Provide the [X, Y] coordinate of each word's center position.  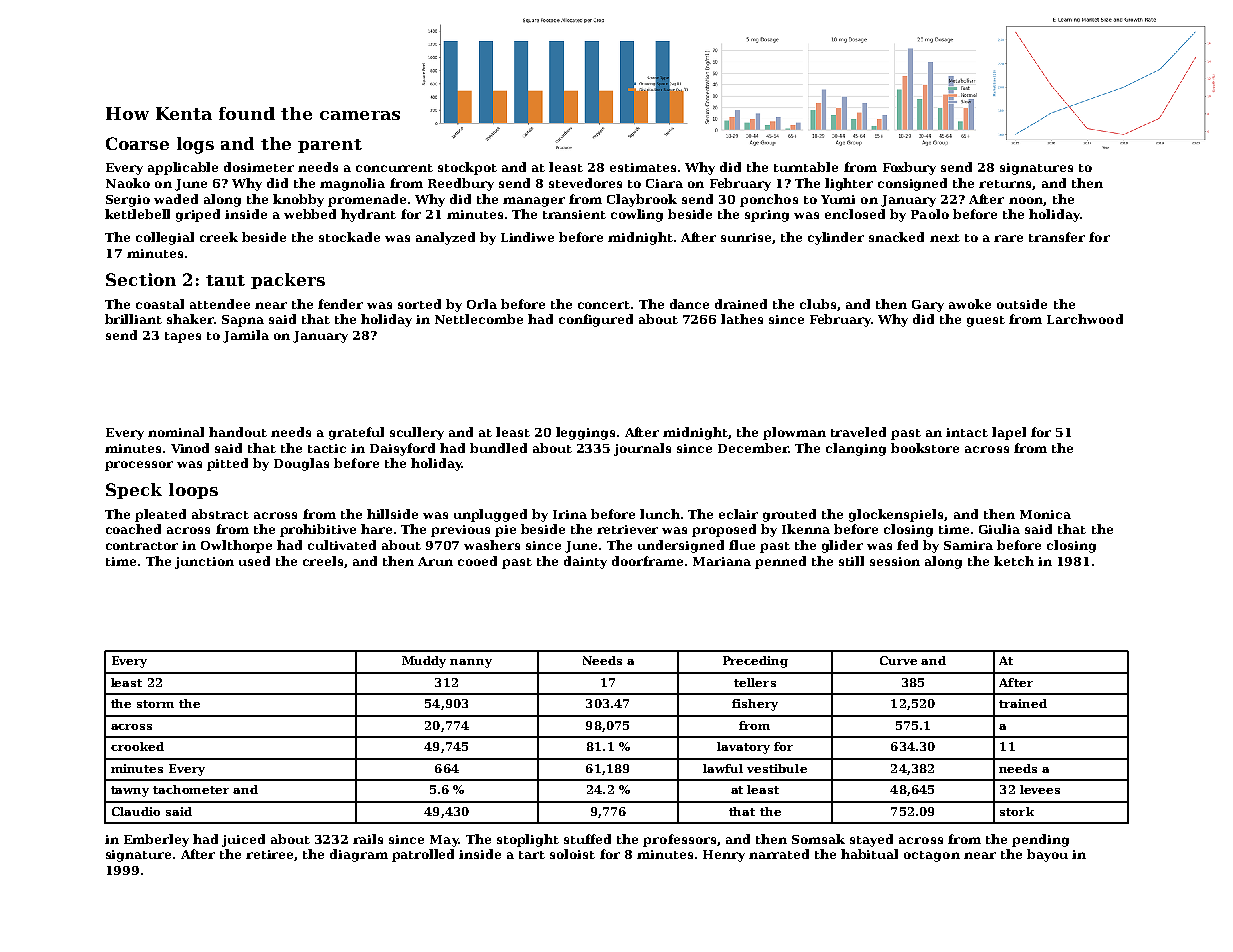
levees [1040, 789]
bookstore [925, 448]
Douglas [301, 464]
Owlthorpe [236, 546]
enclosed [855, 214]
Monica [1045, 514]
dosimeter [259, 167]
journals [642, 449]
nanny [471, 663]
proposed [724, 530]
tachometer [191, 789]
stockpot [467, 168]
